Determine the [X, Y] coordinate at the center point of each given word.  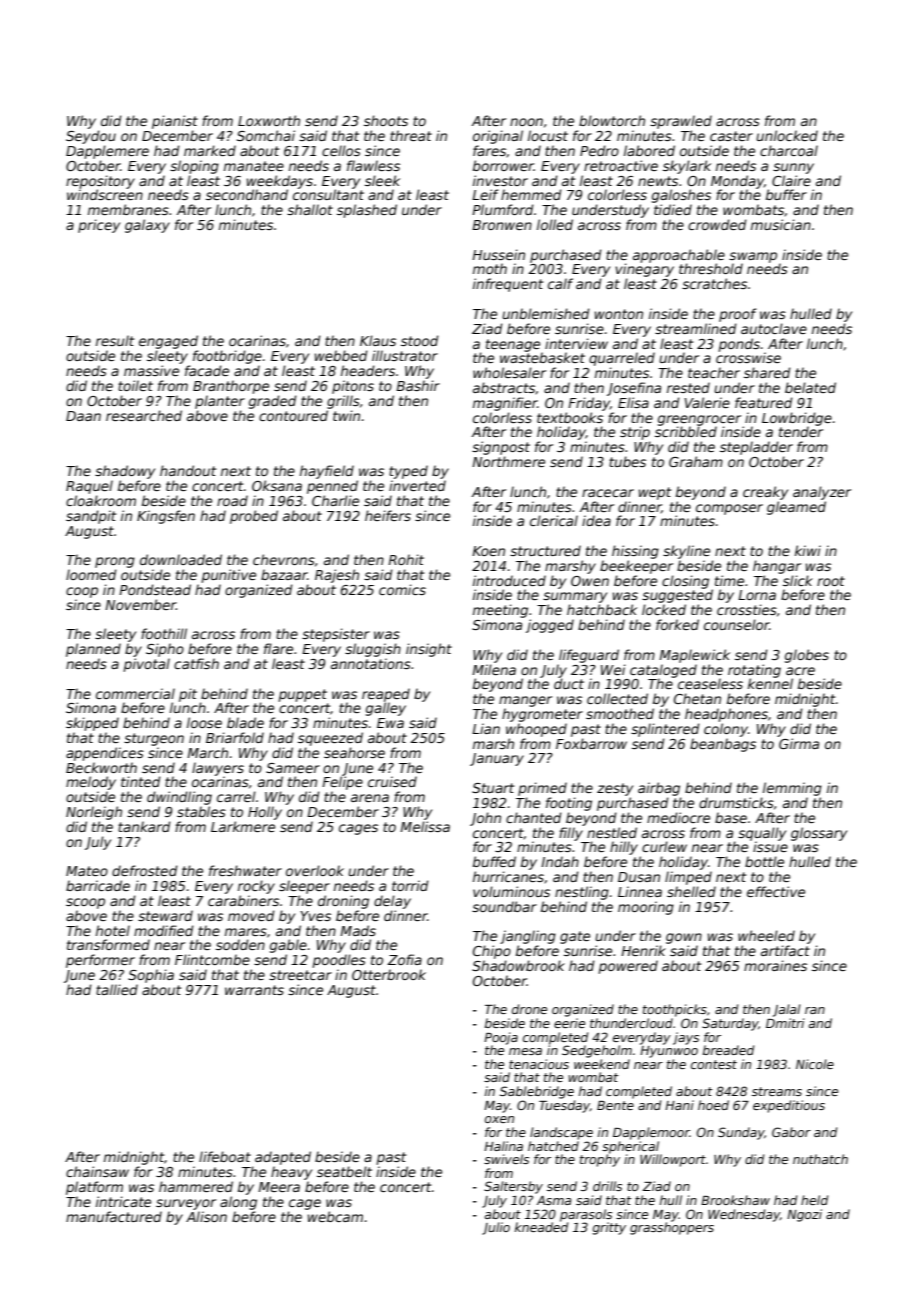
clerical [554, 520]
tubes [627, 461]
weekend [602, 1064]
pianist [175, 122]
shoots [386, 120]
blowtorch [612, 120]
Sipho [165, 650]
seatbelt [344, 1171]
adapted [283, 1158]
